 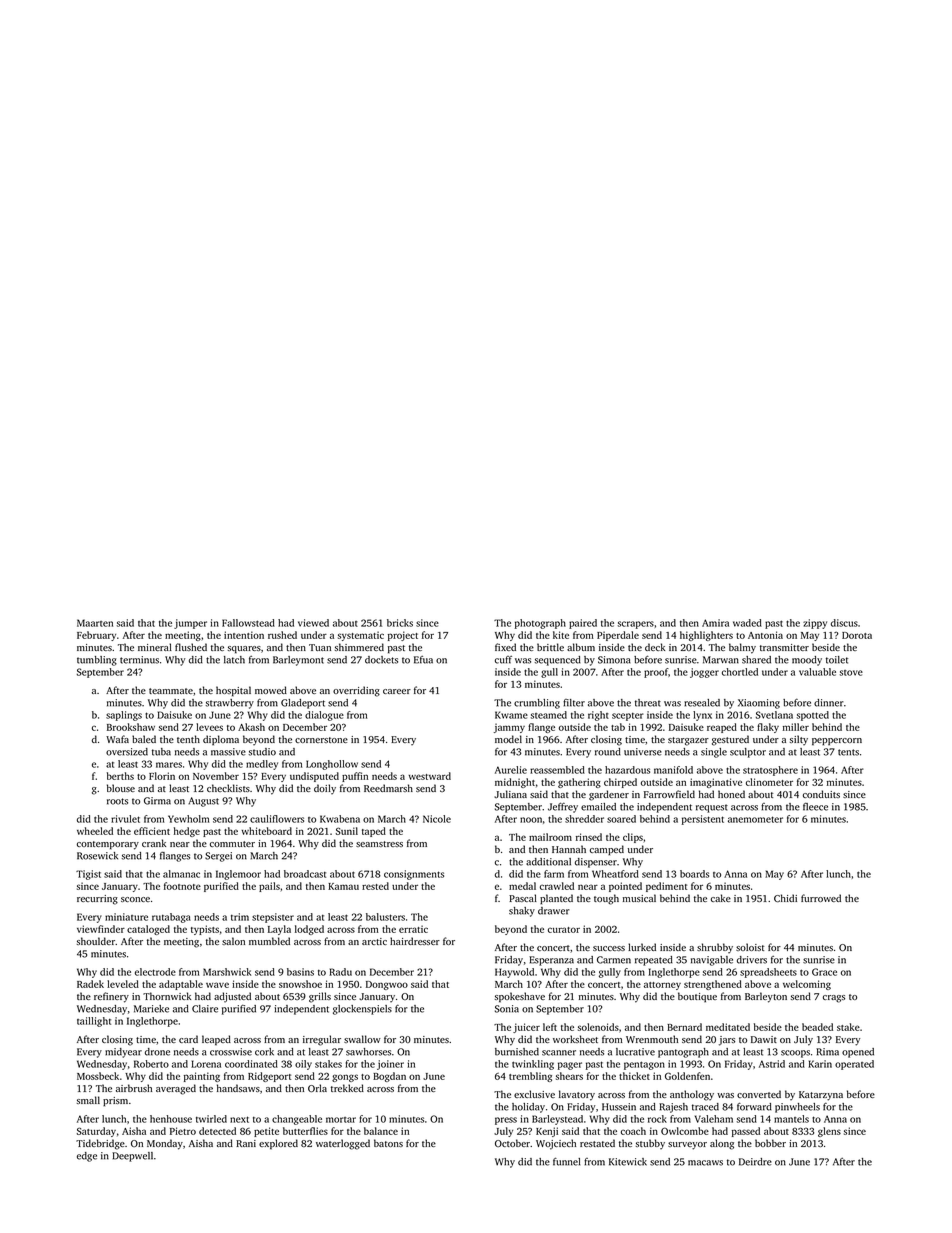 What do you see at coordinates (279, 930) in the screenshot?
I see `Layla` at bounding box center [279, 930].
